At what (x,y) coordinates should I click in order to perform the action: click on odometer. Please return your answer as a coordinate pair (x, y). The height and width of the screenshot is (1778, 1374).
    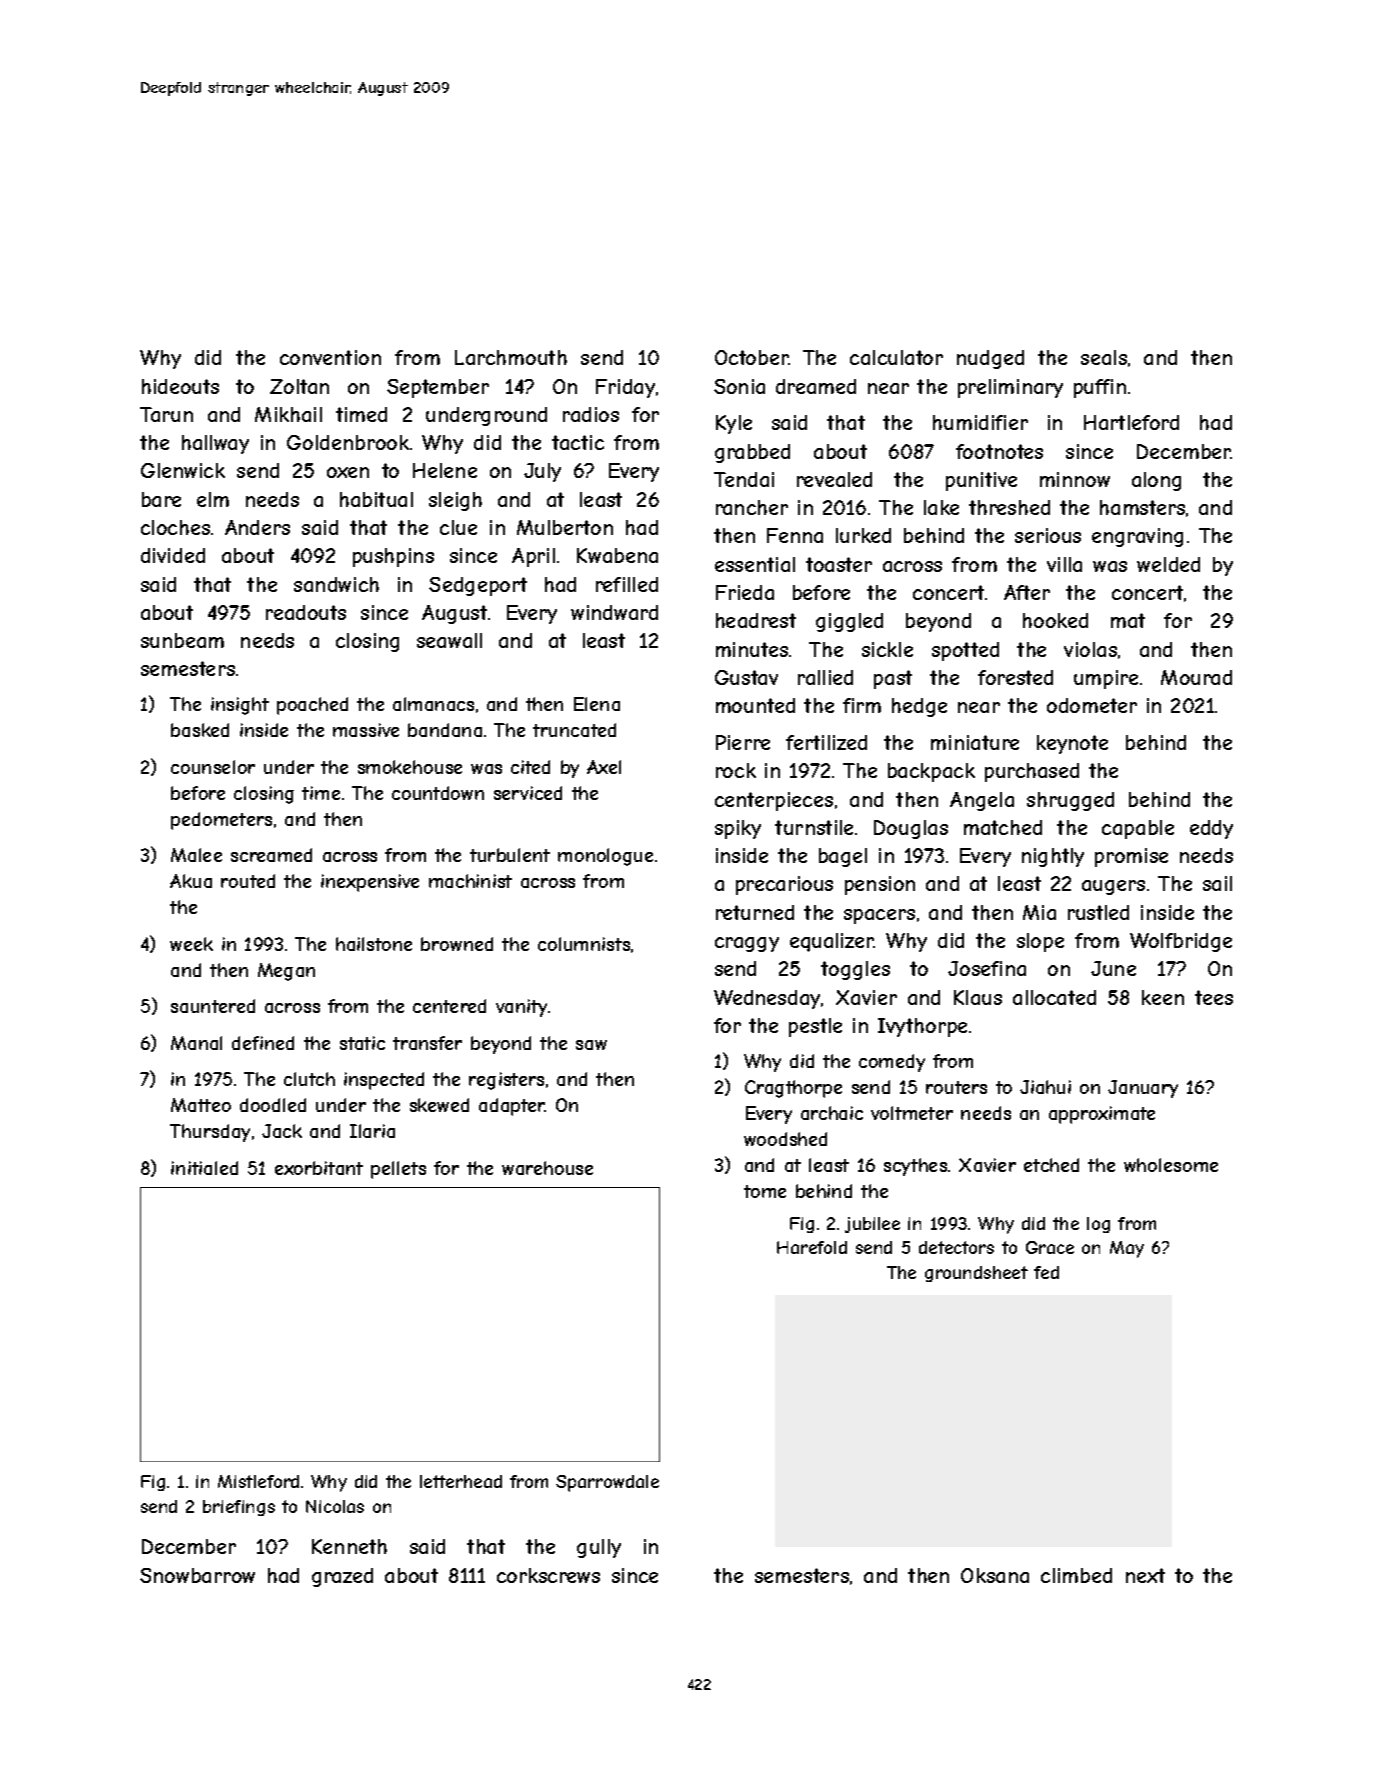
    Looking at the image, I should click on (1092, 705).
